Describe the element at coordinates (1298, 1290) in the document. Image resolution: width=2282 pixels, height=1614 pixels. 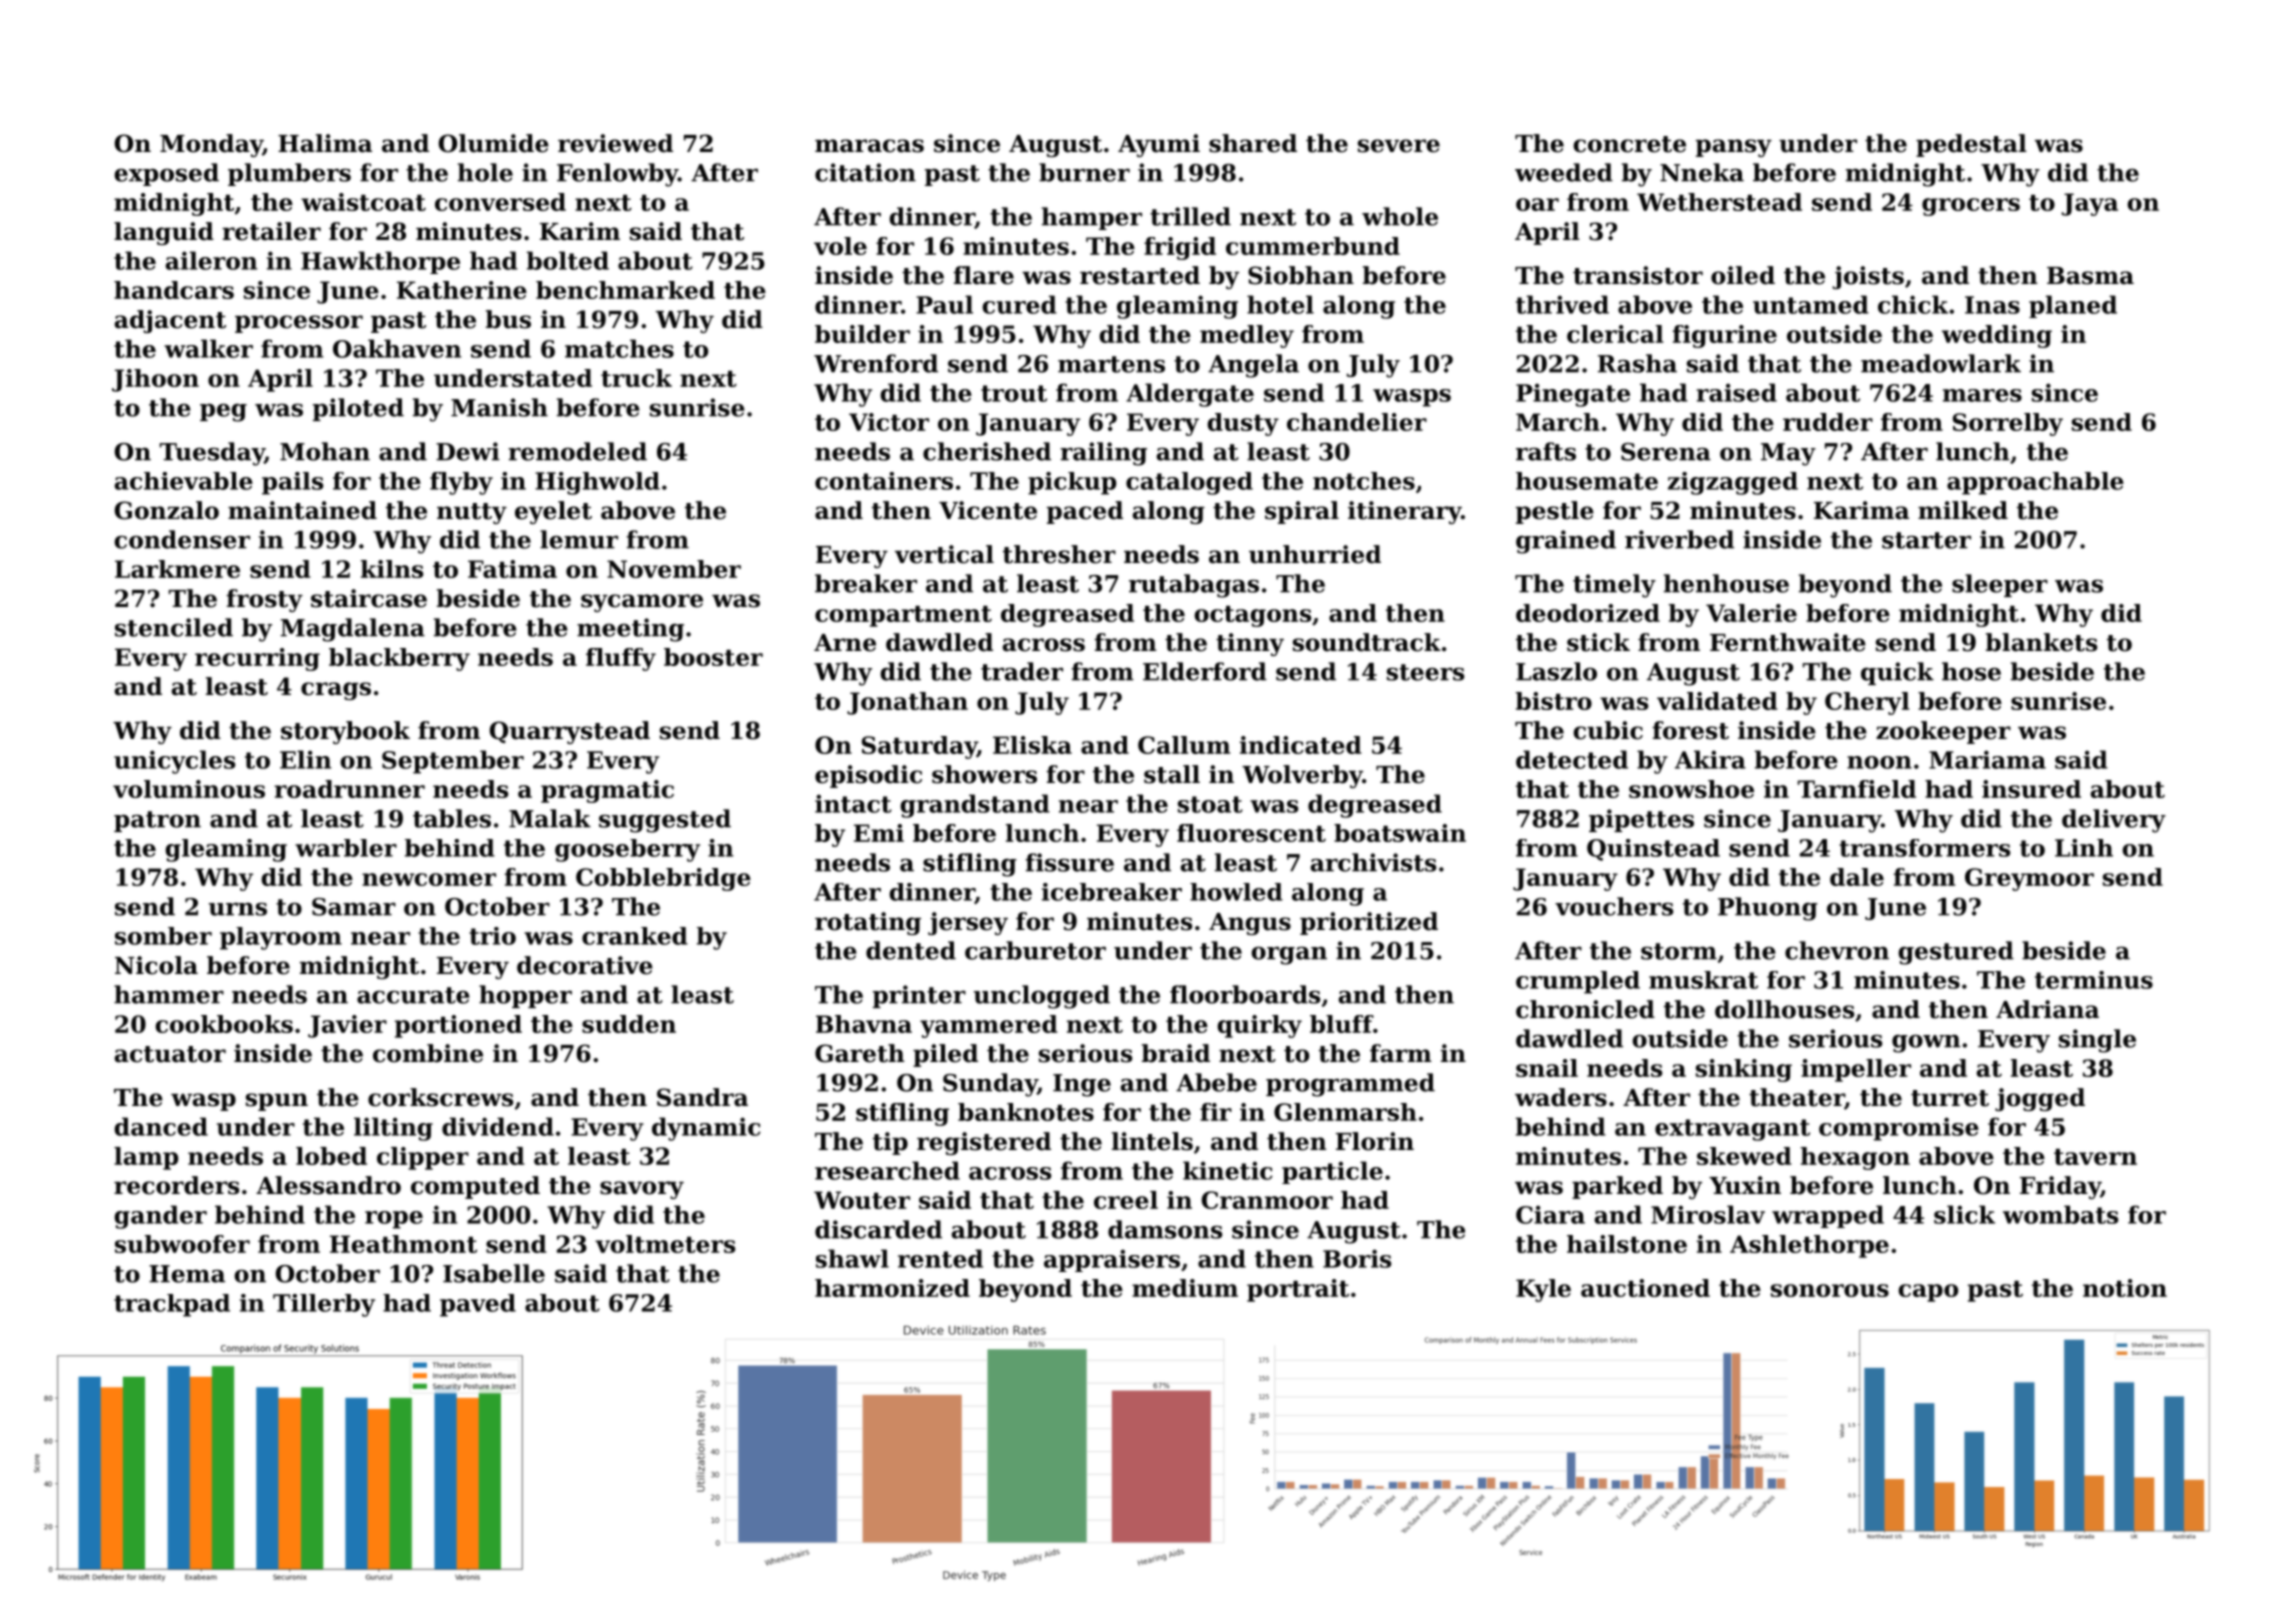
I see `portrait` at that location.
